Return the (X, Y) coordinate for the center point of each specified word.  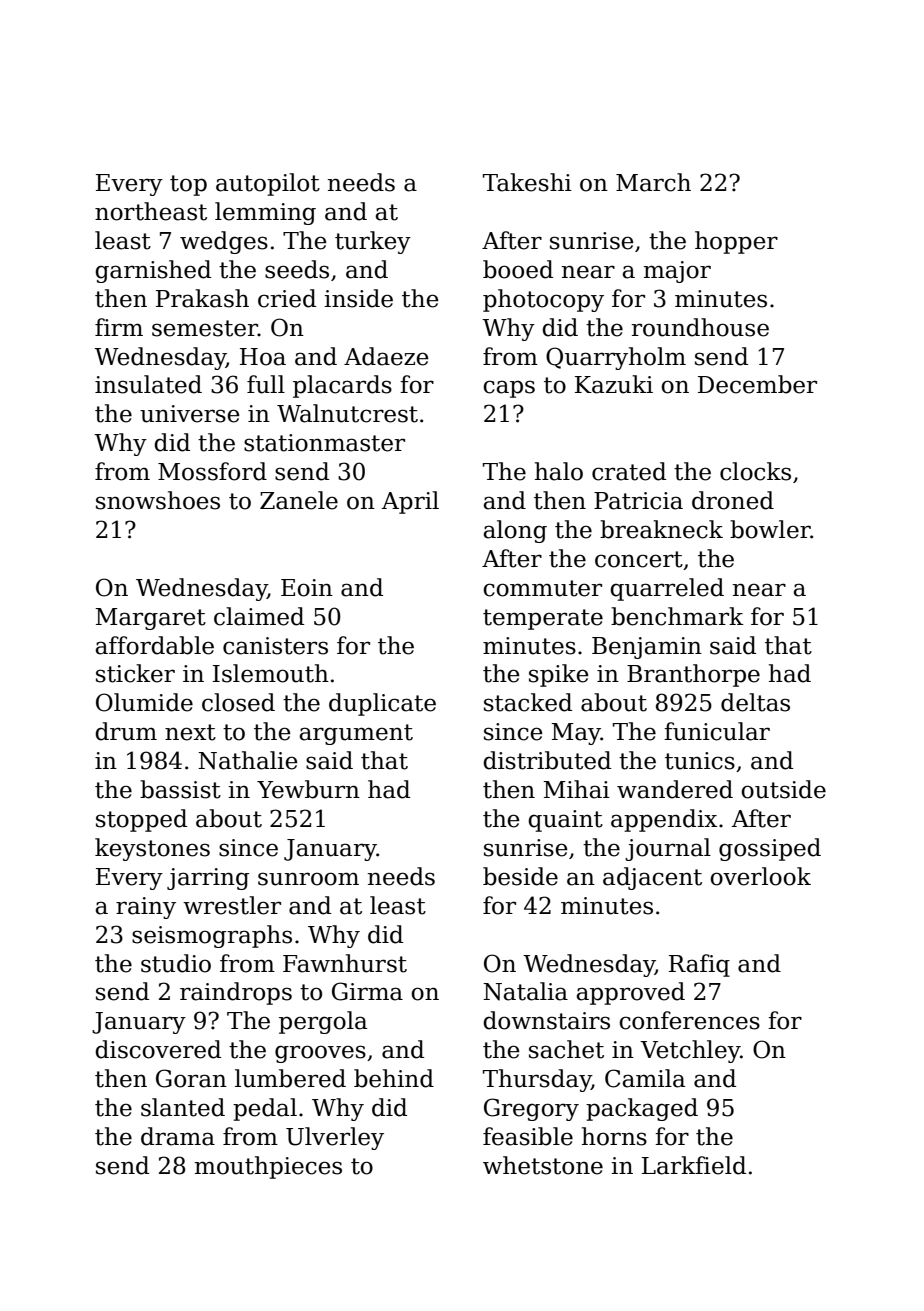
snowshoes (158, 500)
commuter (542, 588)
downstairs (546, 1020)
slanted (183, 1107)
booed (518, 269)
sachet (566, 1049)
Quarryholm (616, 358)
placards (342, 386)
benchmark (677, 616)
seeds (297, 269)
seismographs (212, 936)
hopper (736, 242)
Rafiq (699, 965)
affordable (154, 645)
